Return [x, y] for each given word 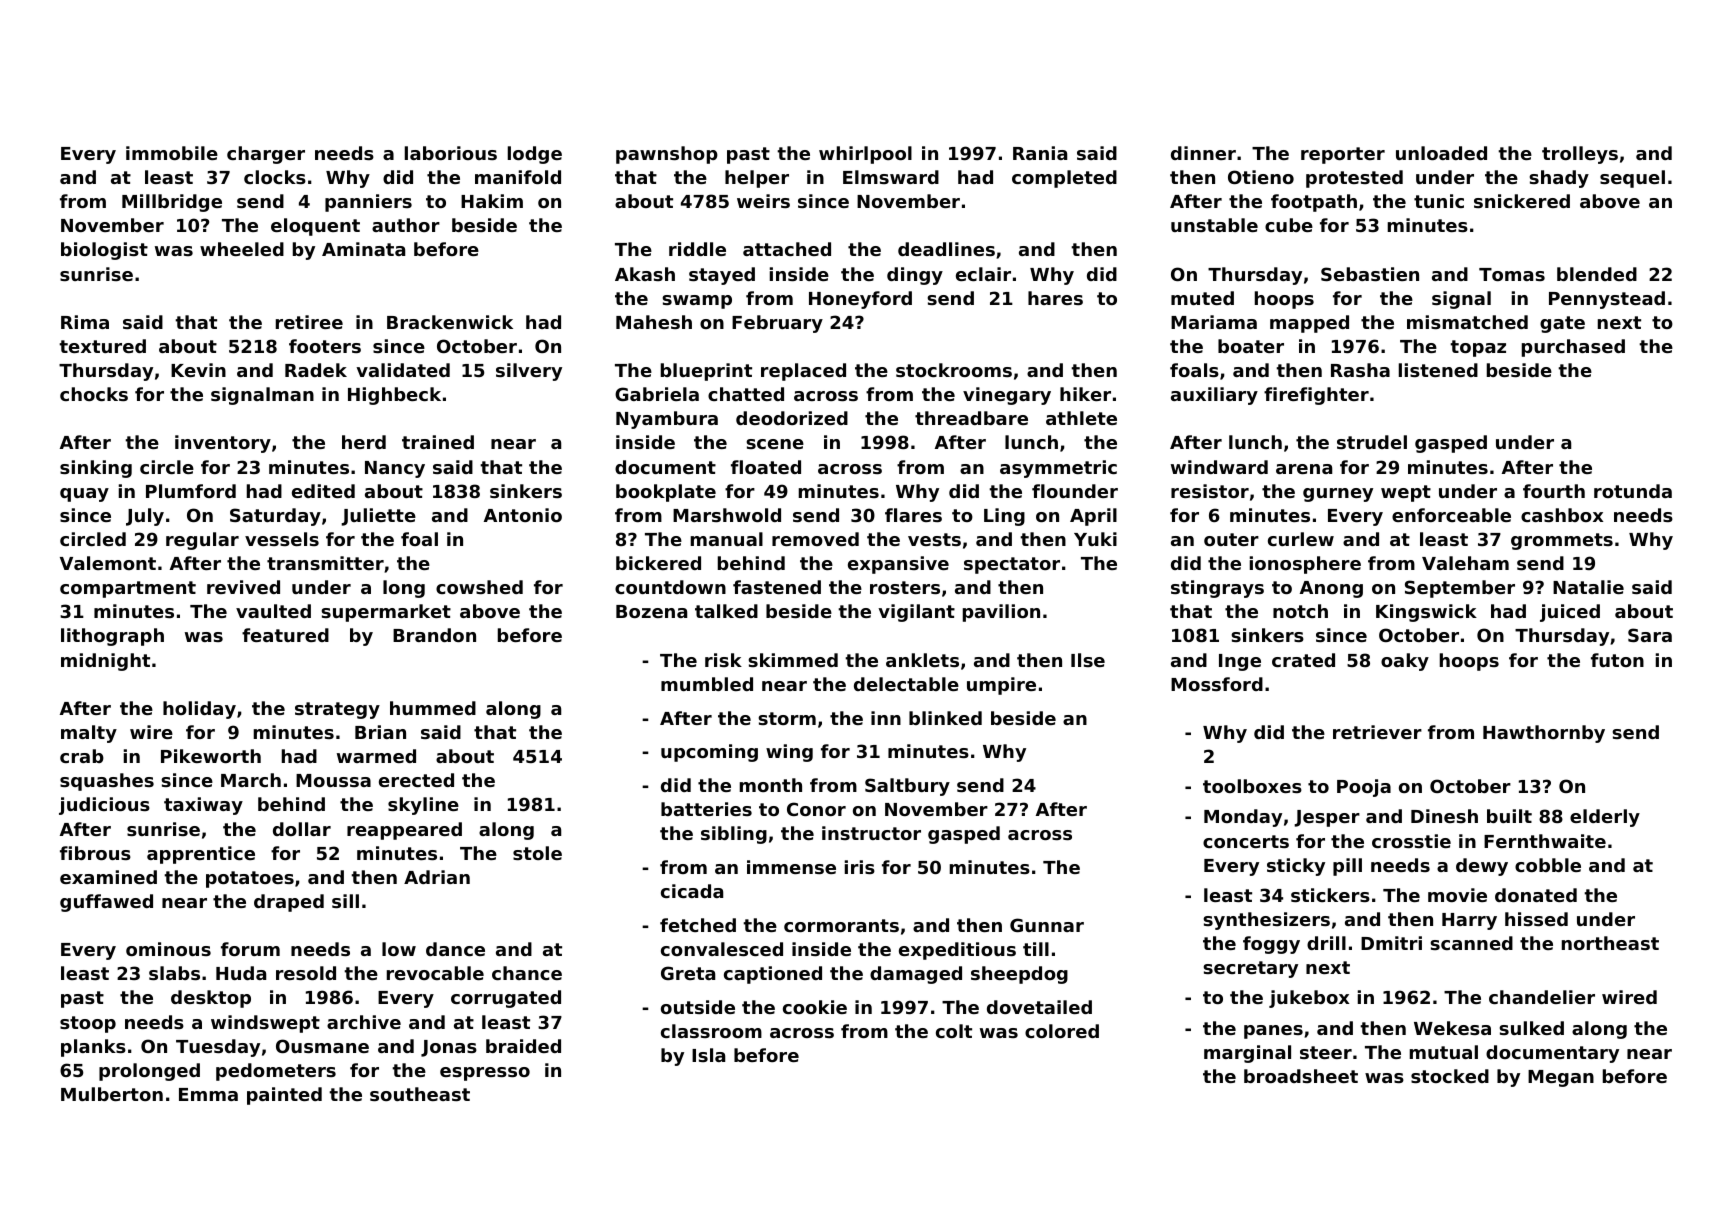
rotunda [1633, 491]
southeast [420, 1094]
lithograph [112, 637]
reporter [1343, 155]
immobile [172, 153]
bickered [658, 563]
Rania [1040, 153]
